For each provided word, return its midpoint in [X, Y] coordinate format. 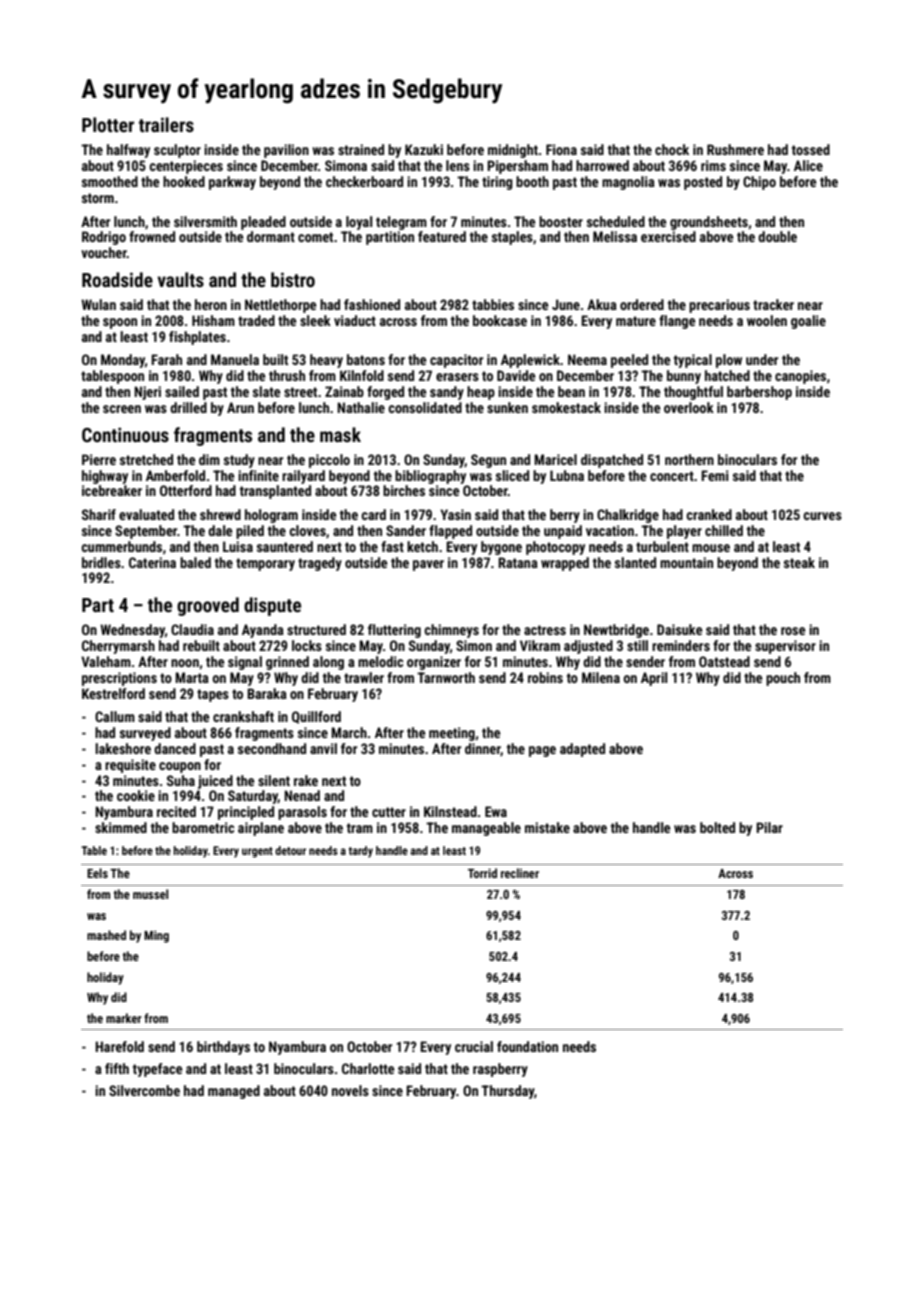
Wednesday [132, 631]
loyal [359, 223]
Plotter [108, 124]
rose [793, 631]
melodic [381, 661]
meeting [452, 734]
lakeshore [123, 748]
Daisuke [679, 629]
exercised [668, 236]
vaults [180, 279]
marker [124, 1018]
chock [672, 149]
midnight [513, 151]
